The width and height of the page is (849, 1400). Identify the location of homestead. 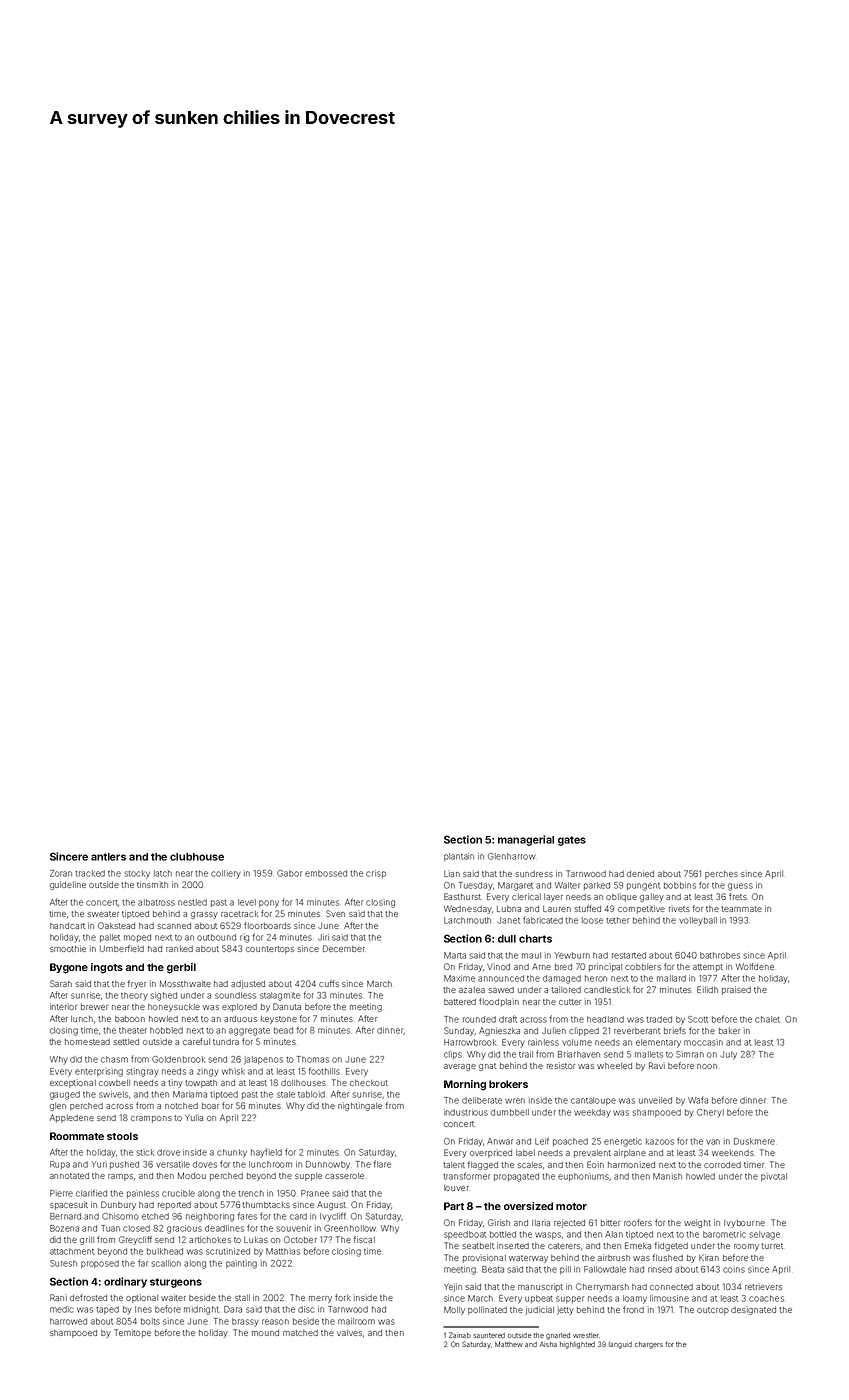
(87, 1042).
